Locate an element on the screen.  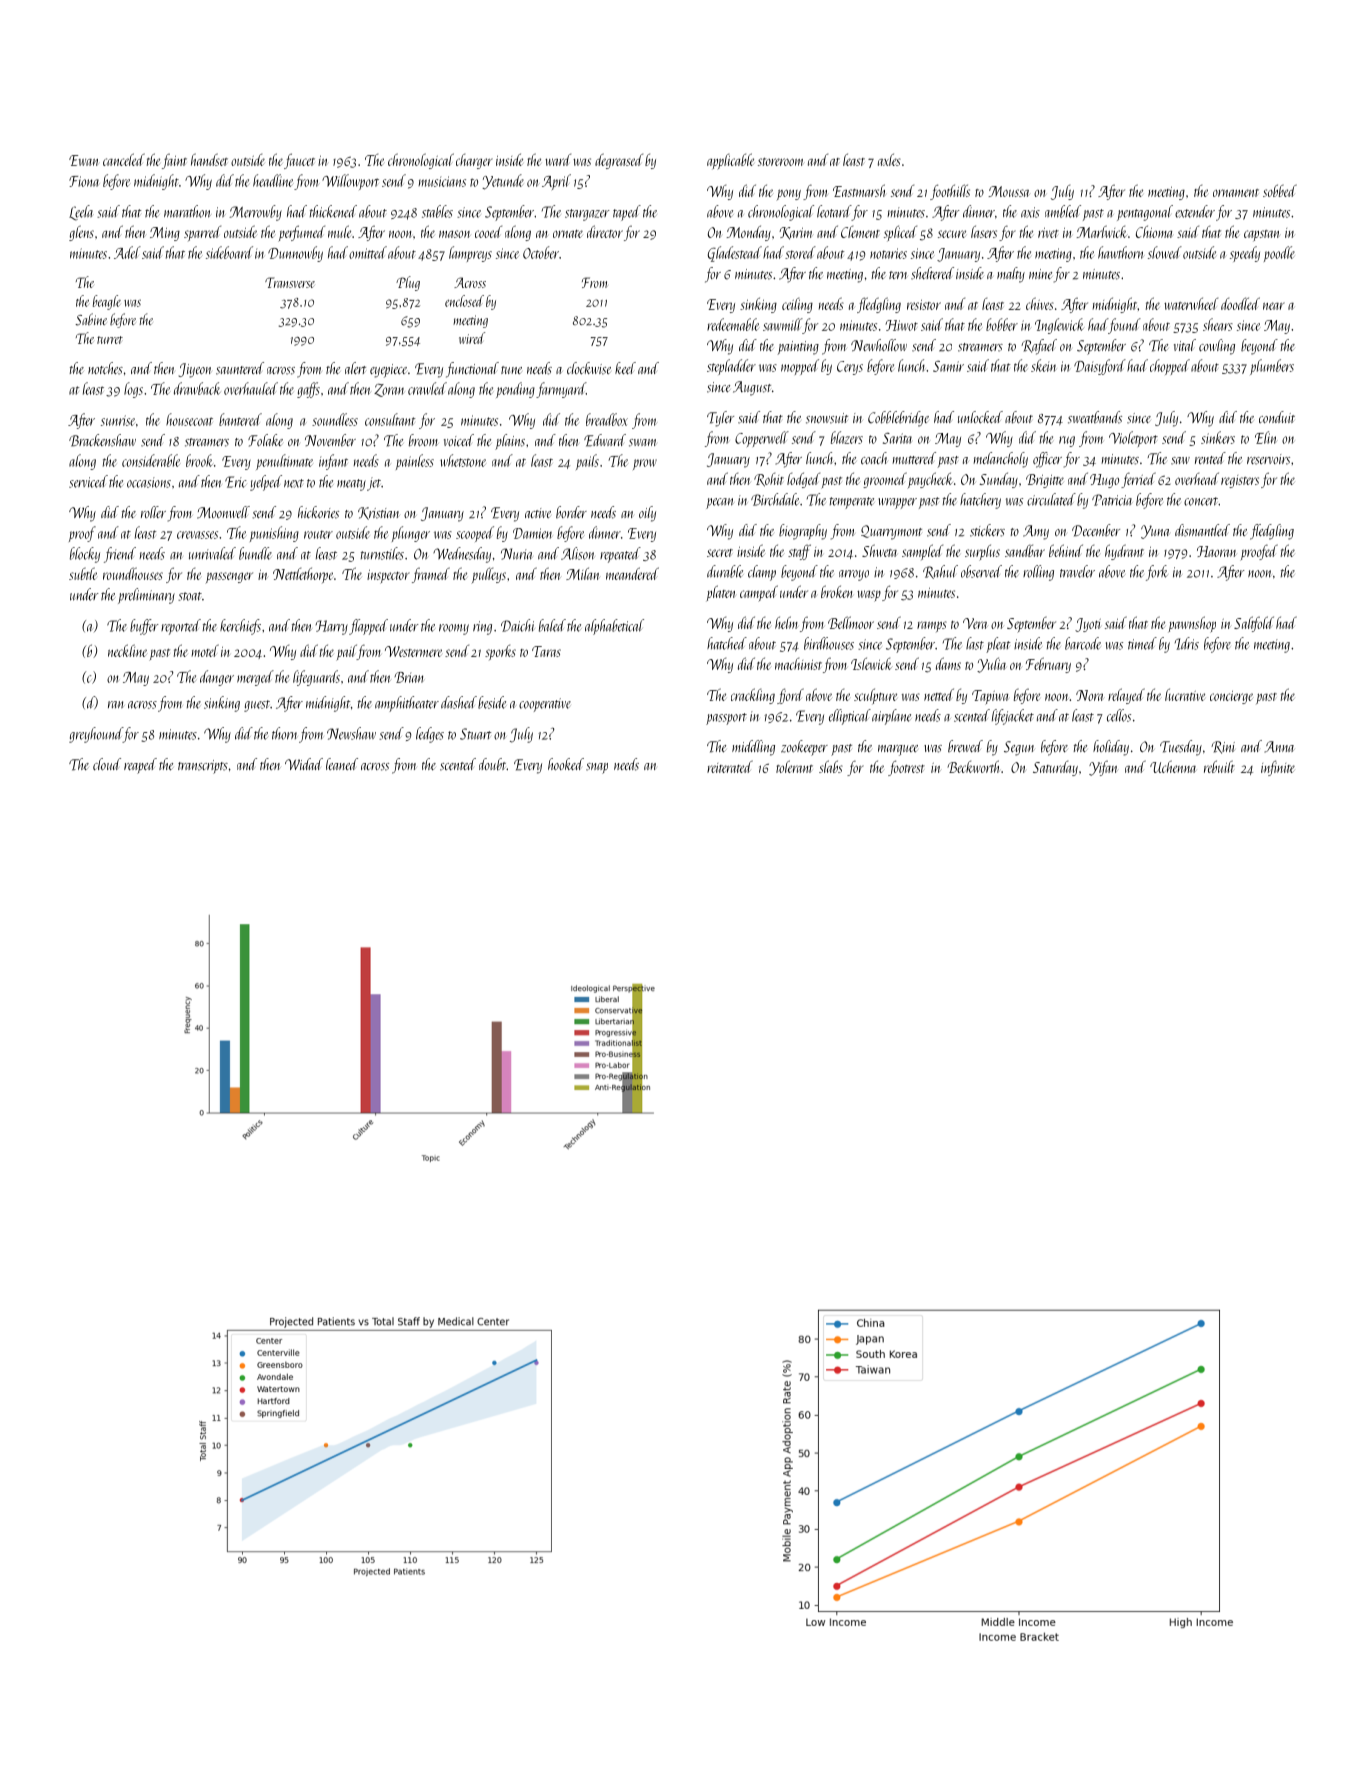
Brackenshaw is located at coordinates (102, 440).
